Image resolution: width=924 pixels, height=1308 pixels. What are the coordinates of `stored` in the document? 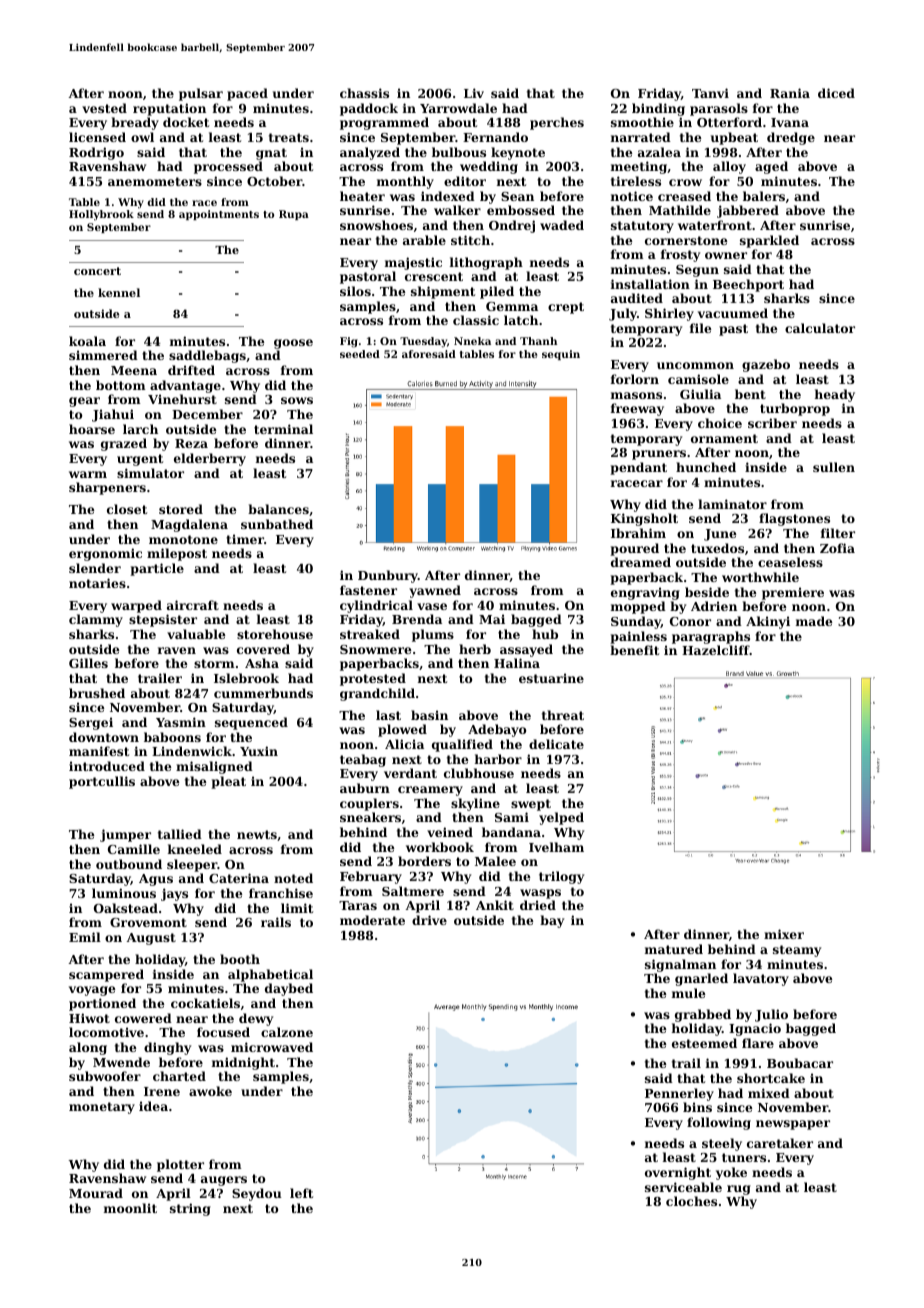 It's located at (181, 509).
